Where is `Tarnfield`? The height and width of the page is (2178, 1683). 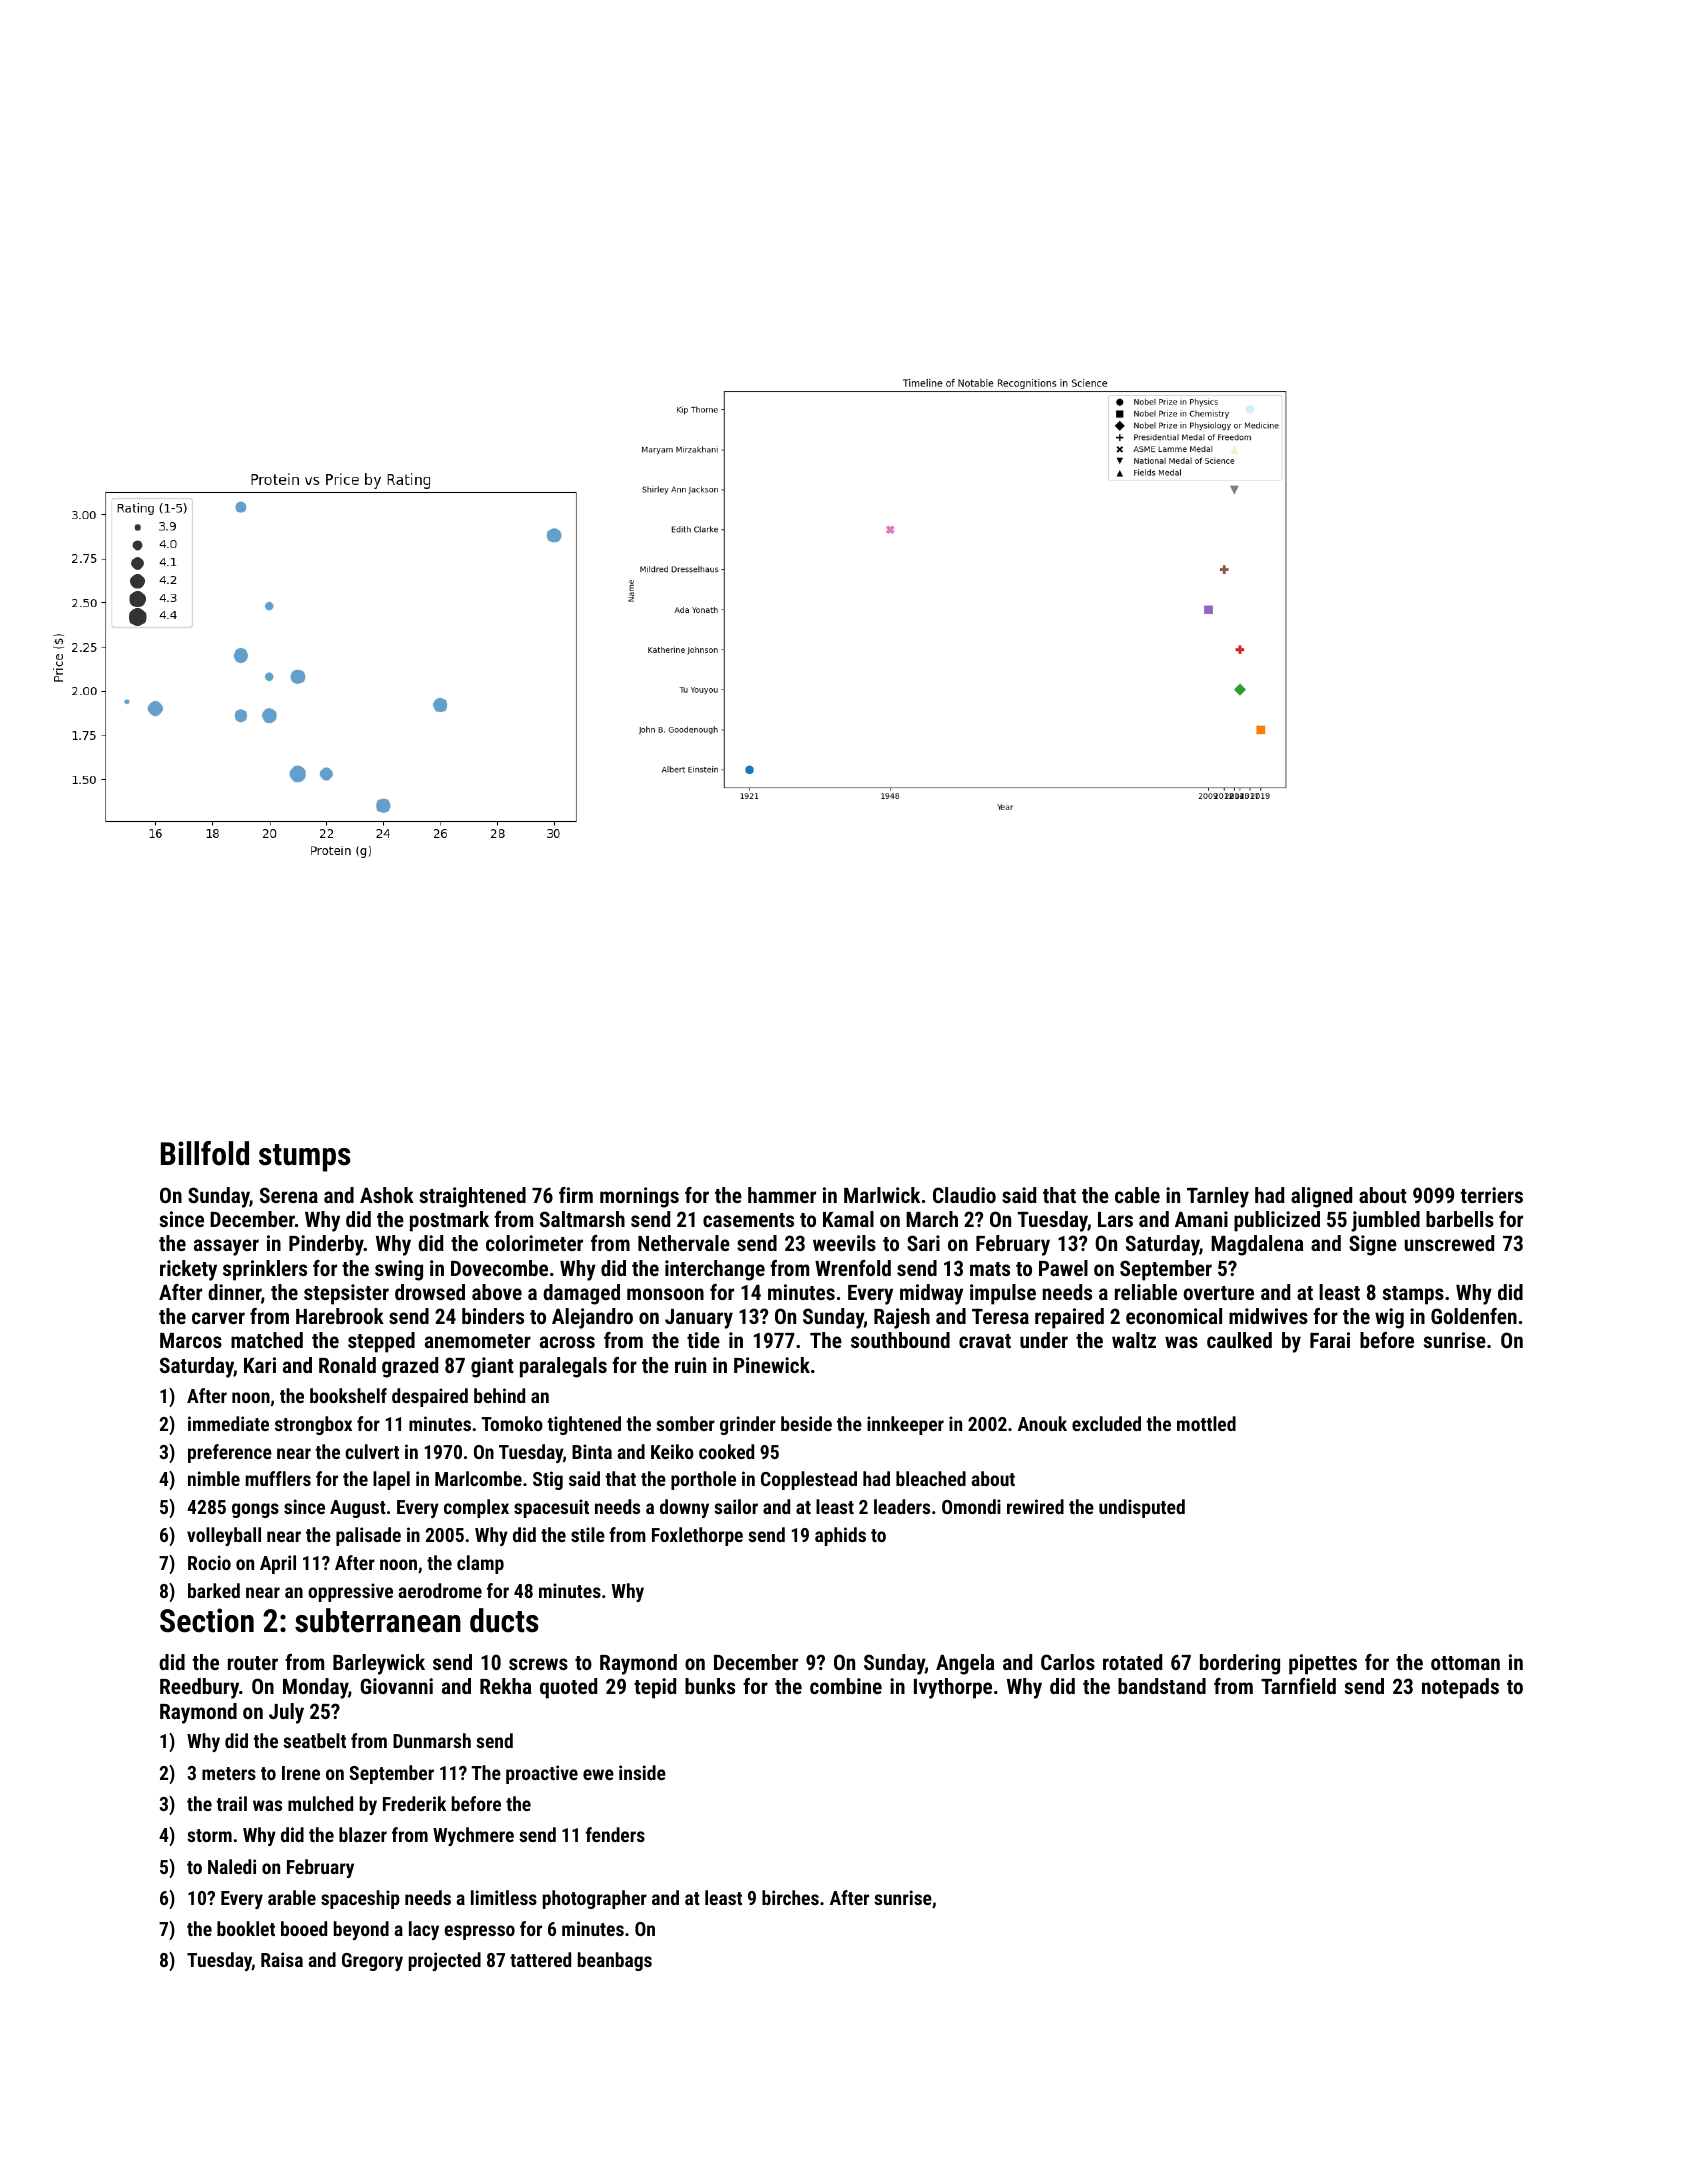
Tarnfield is located at coordinates (1298, 1686).
